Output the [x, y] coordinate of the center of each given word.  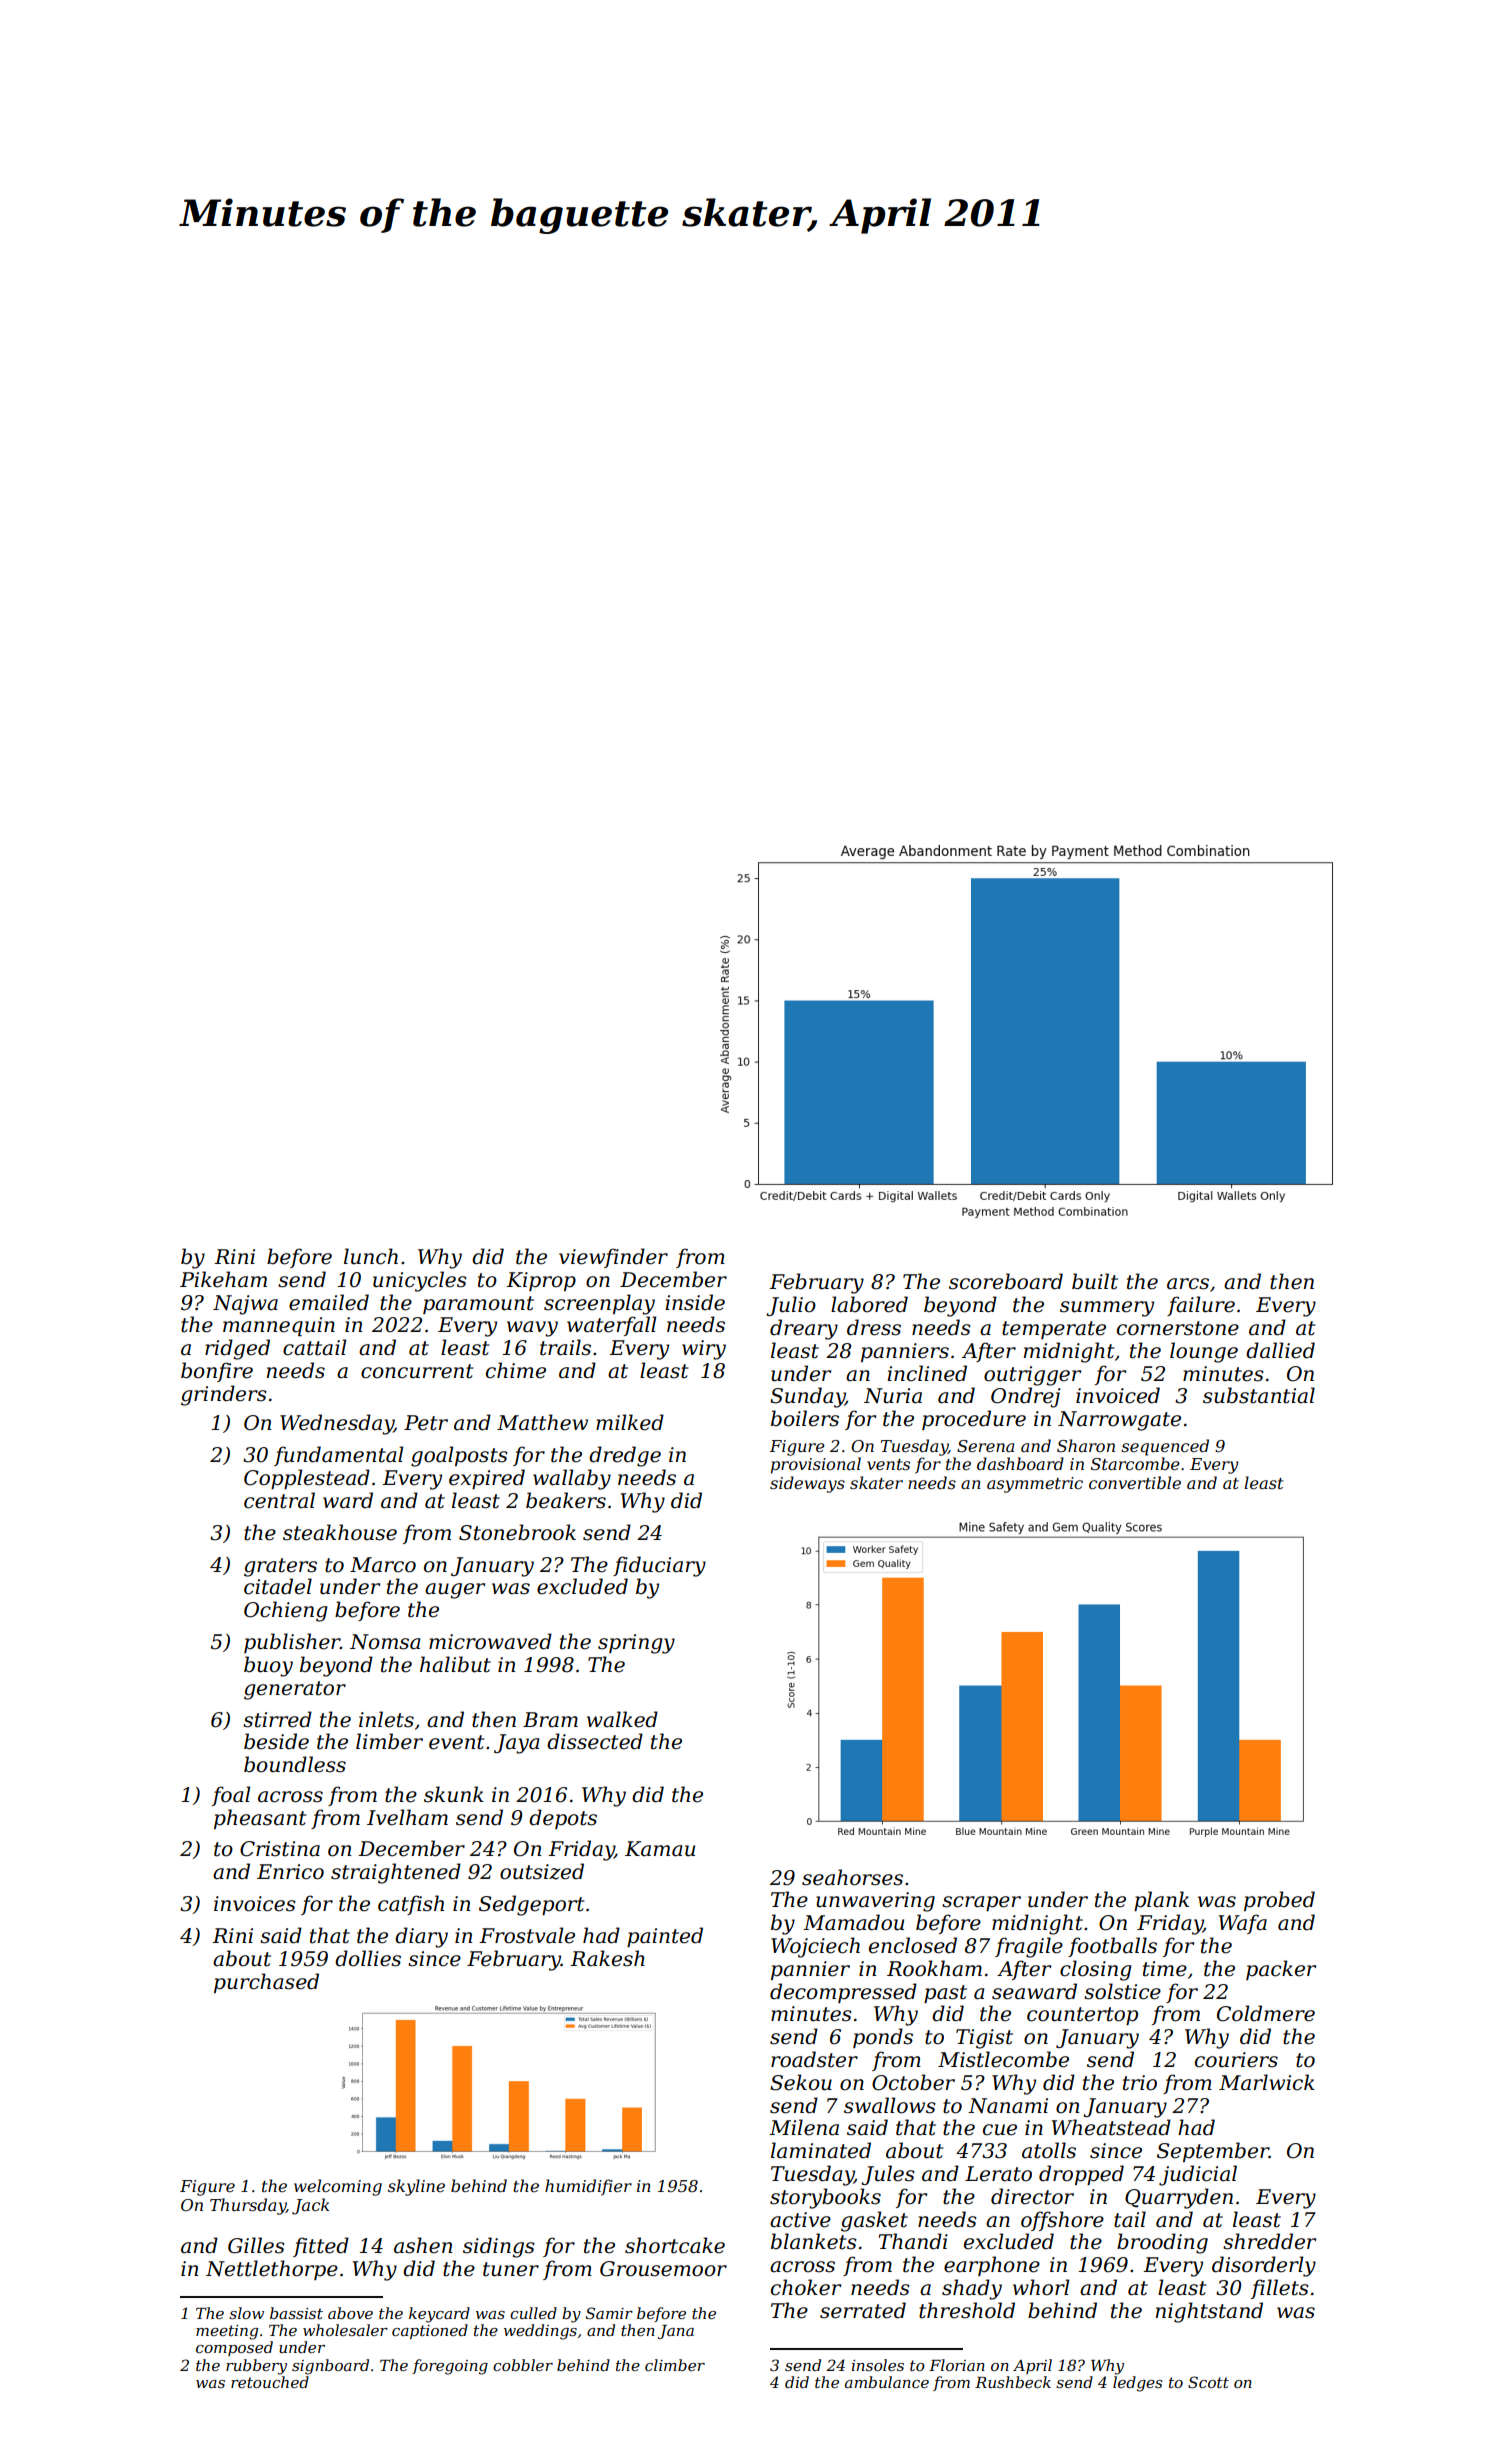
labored [869, 1304]
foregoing [450, 2367]
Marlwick [1267, 2082]
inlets [386, 1719]
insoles [878, 2365]
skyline [416, 2187]
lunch [371, 1256]
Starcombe [1135, 1463]
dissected [595, 1741]
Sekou [801, 2082]
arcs [1188, 1284]
